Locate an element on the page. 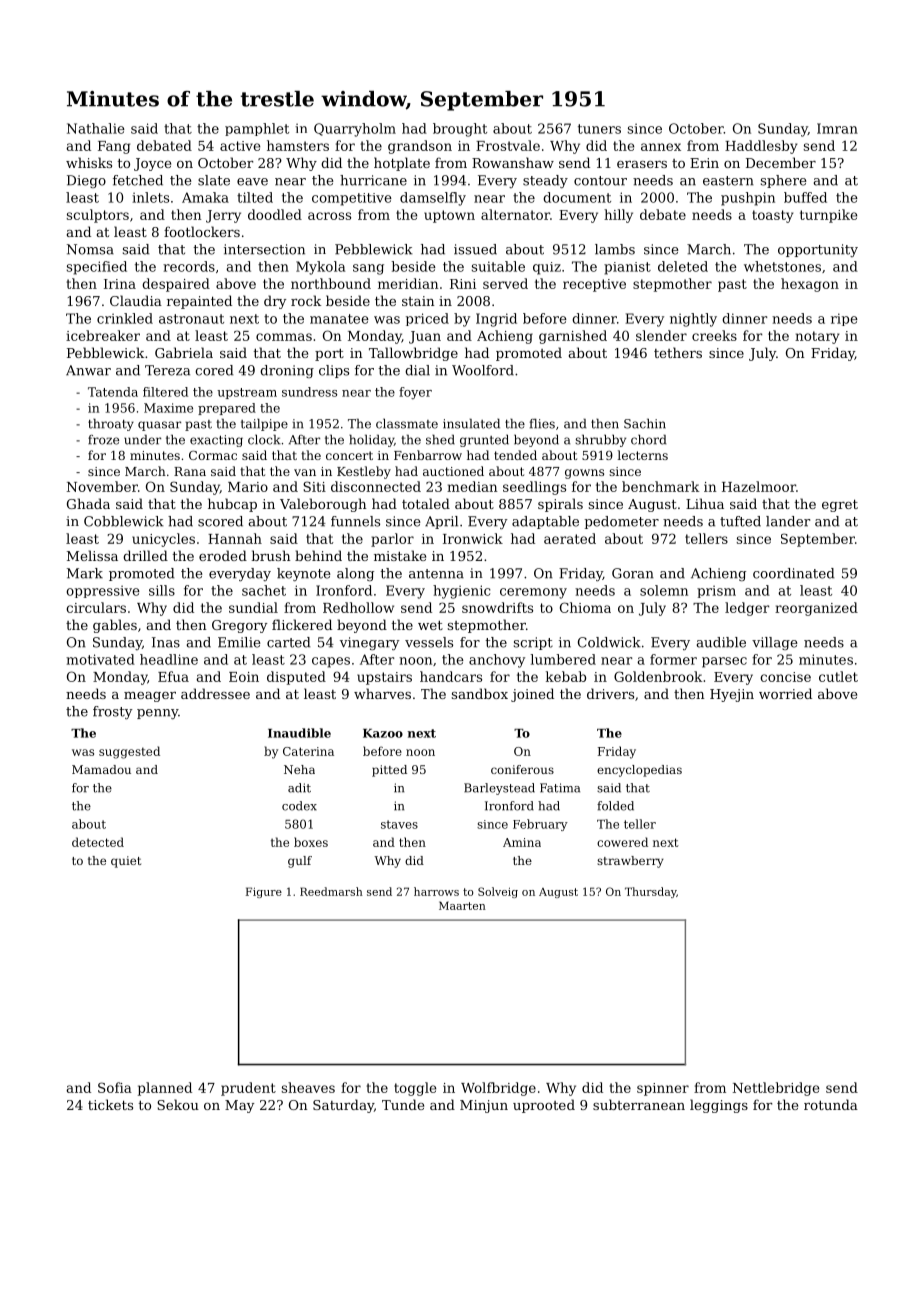 Image resolution: width=924 pixels, height=1308 pixels. sang is located at coordinates (368, 269).
